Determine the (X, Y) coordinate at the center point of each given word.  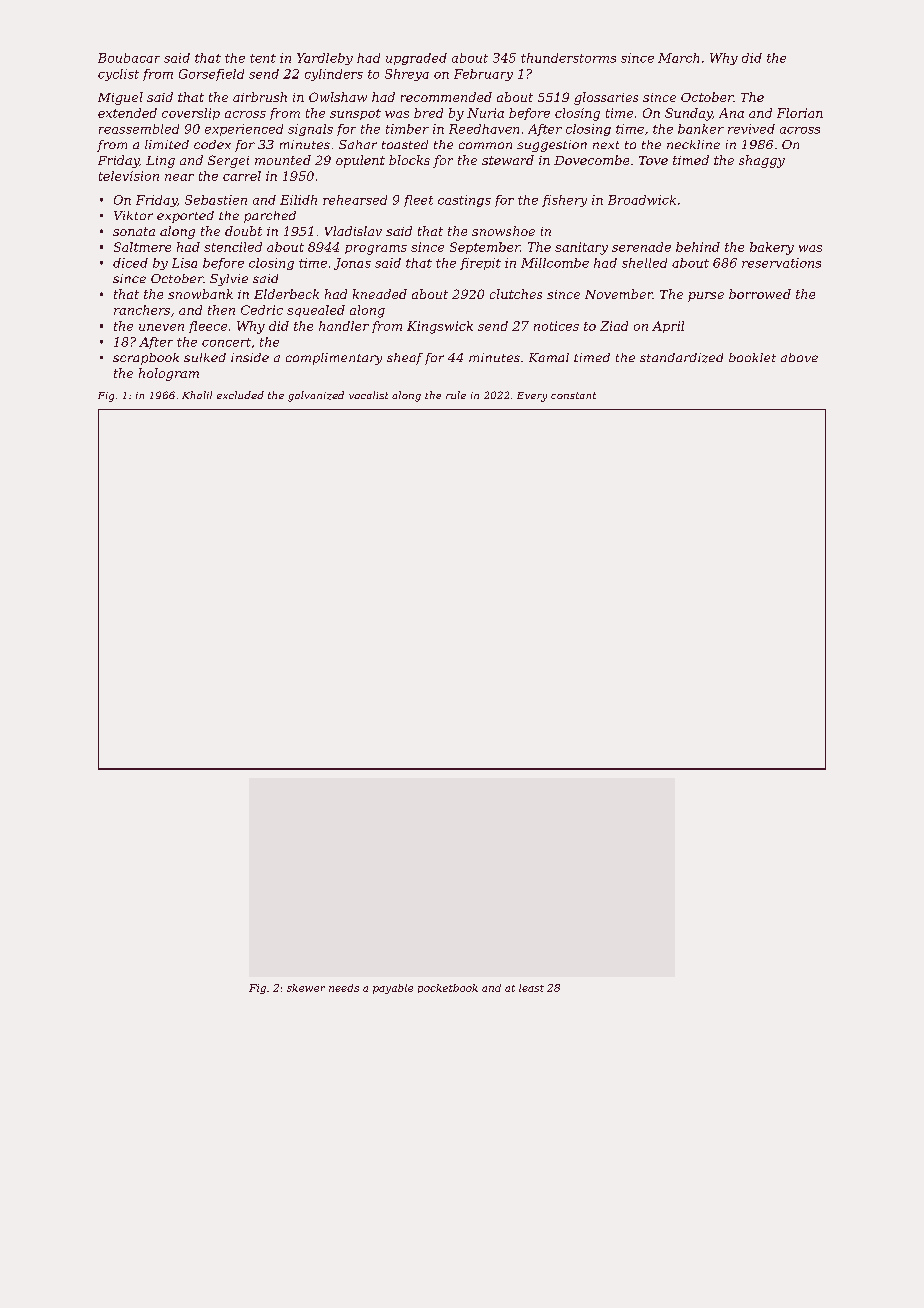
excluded (240, 395)
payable (393, 989)
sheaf (405, 359)
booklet (752, 357)
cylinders (334, 75)
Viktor (133, 215)
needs (344, 988)
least (531, 988)
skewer (306, 988)
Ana (731, 113)
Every (532, 397)
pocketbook (448, 988)
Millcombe (555, 263)
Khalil (197, 395)
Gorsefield (211, 75)
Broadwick (642, 200)
